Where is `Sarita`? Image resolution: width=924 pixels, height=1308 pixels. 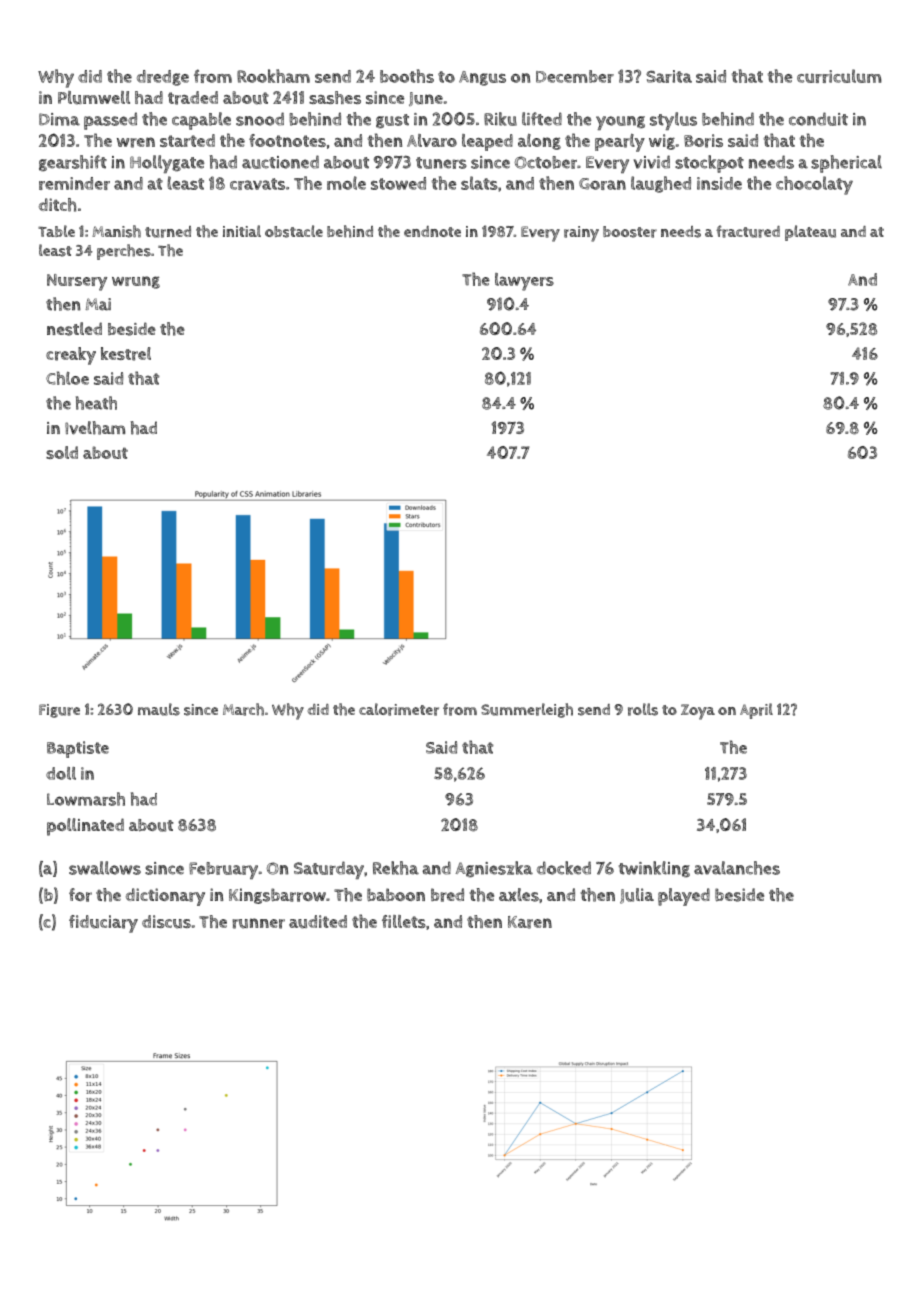 Sarita is located at coordinates (669, 76).
